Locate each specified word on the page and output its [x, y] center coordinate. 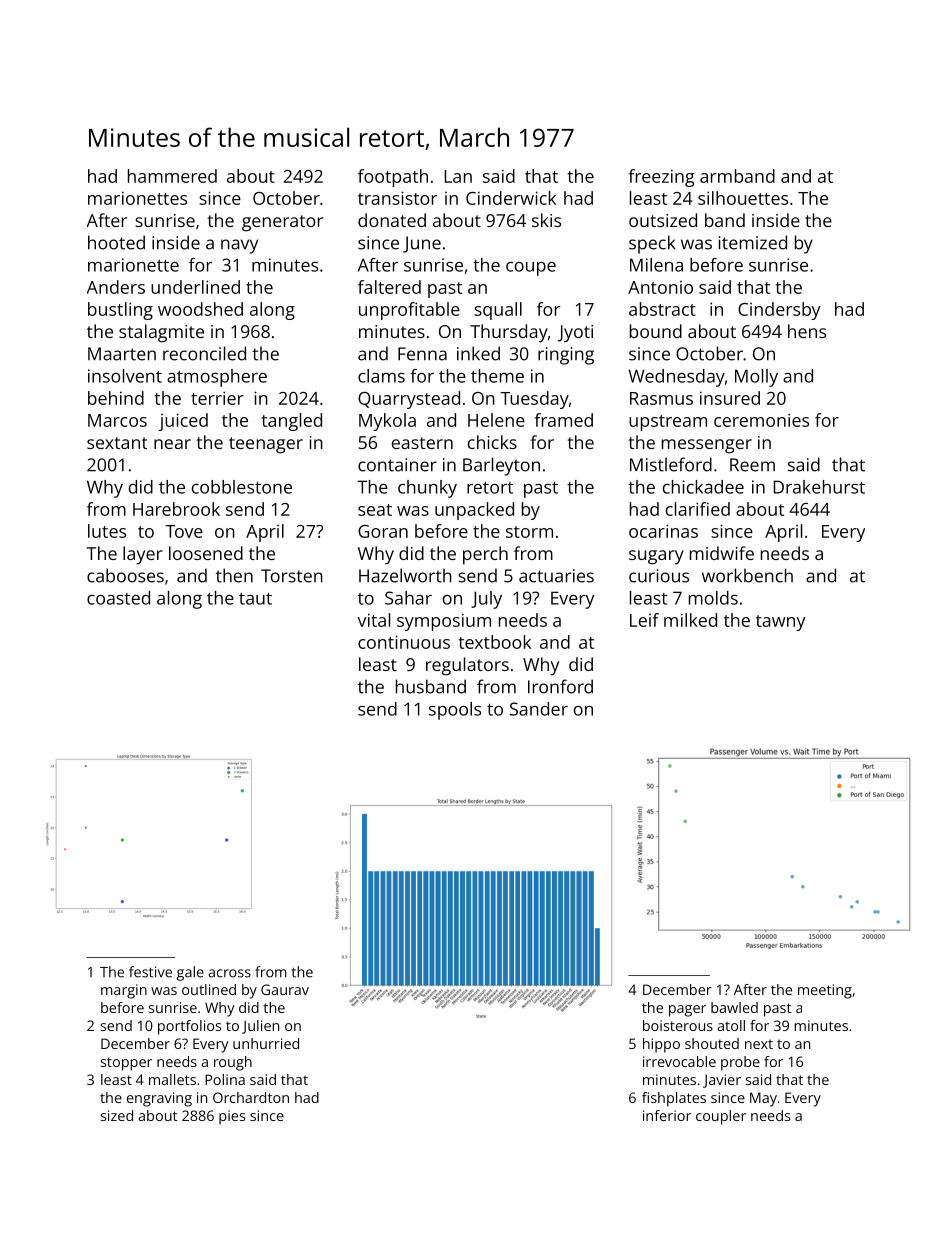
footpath [393, 178]
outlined [209, 989]
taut [255, 598]
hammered [172, 176]
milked [690, 620]
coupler [721, 1117]
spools [455, 711]
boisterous [678, 1025]
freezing [662, 178]
